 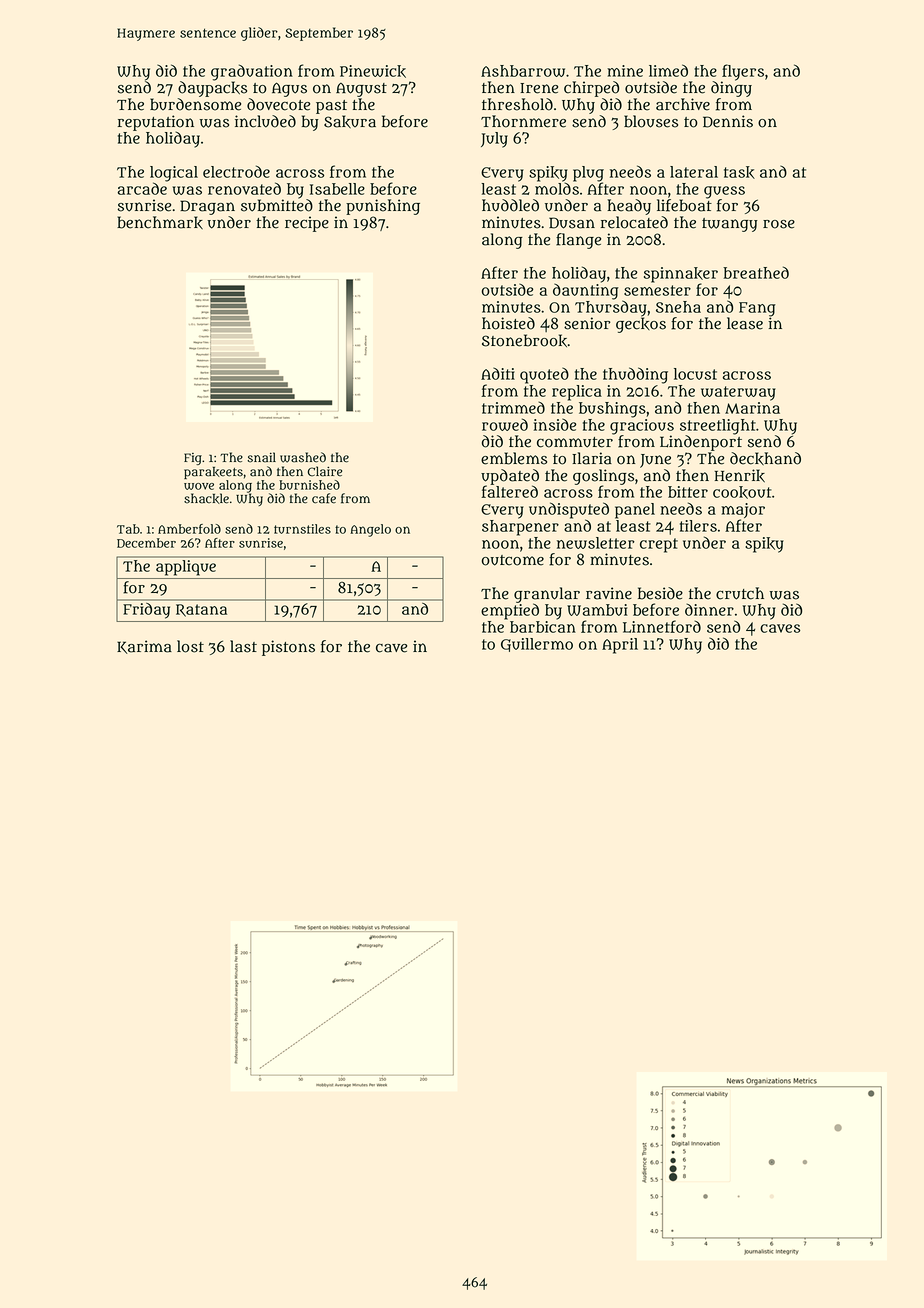 I want to click on punishing, so click(x=383, y=207).
